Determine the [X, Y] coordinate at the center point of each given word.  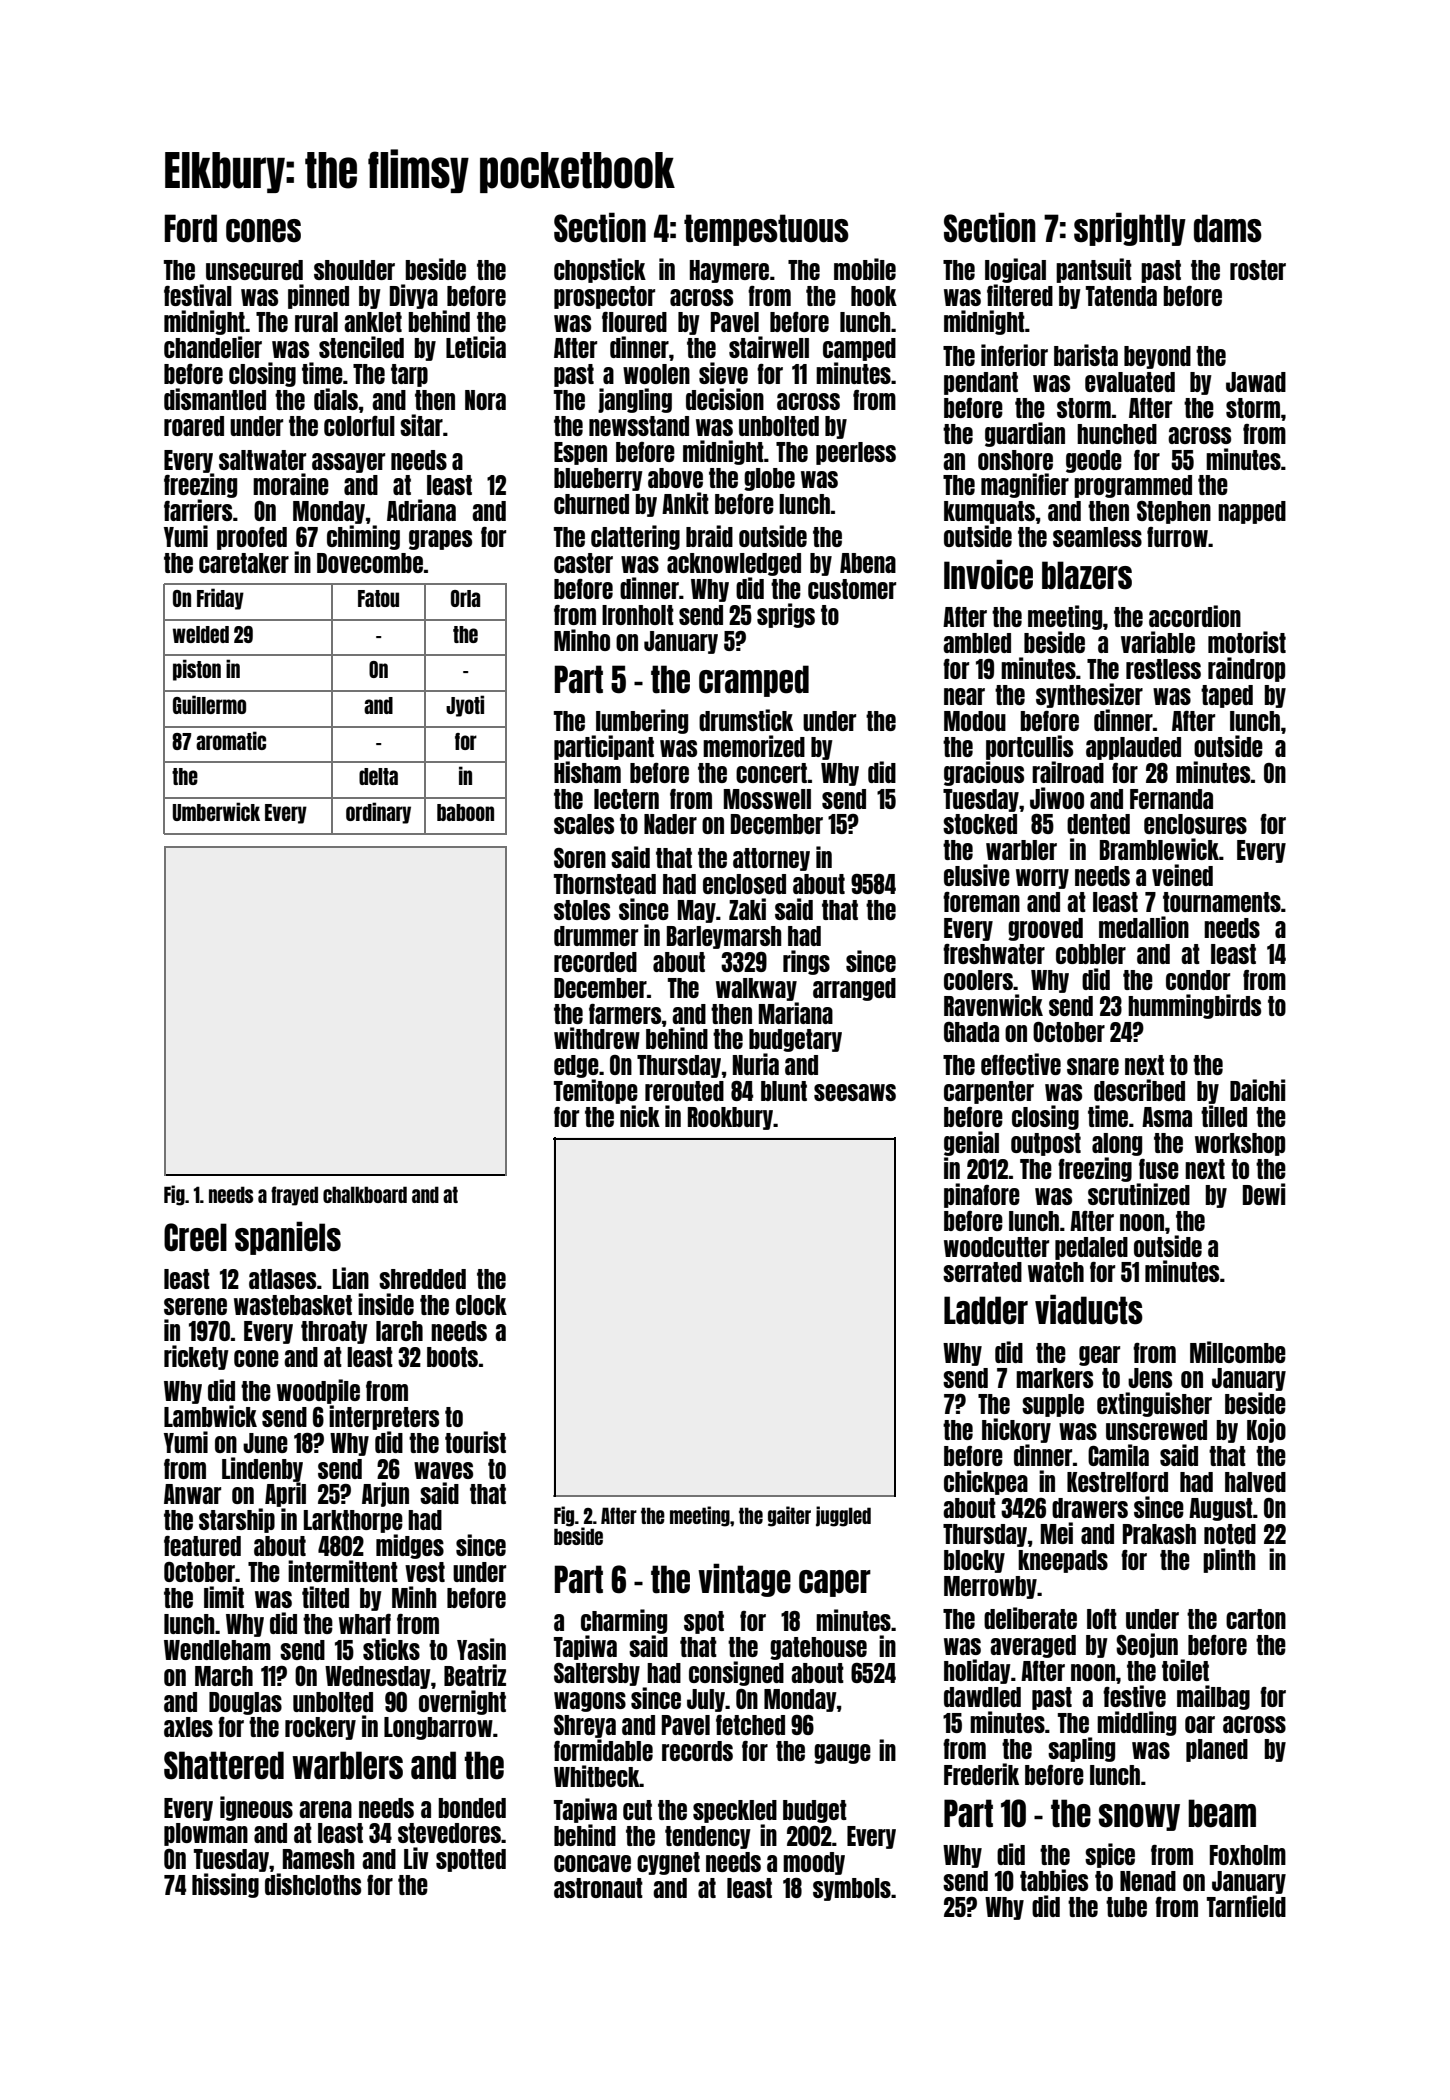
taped [1227, 696]
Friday [220, 599]
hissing [225, 1885]
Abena [868, 563]
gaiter [789, 1516]
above [675, 478]
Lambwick [210, 1416]
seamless [1097, 537]
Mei [1057, 1533]
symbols [852, 1889]
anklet [373, 322]
